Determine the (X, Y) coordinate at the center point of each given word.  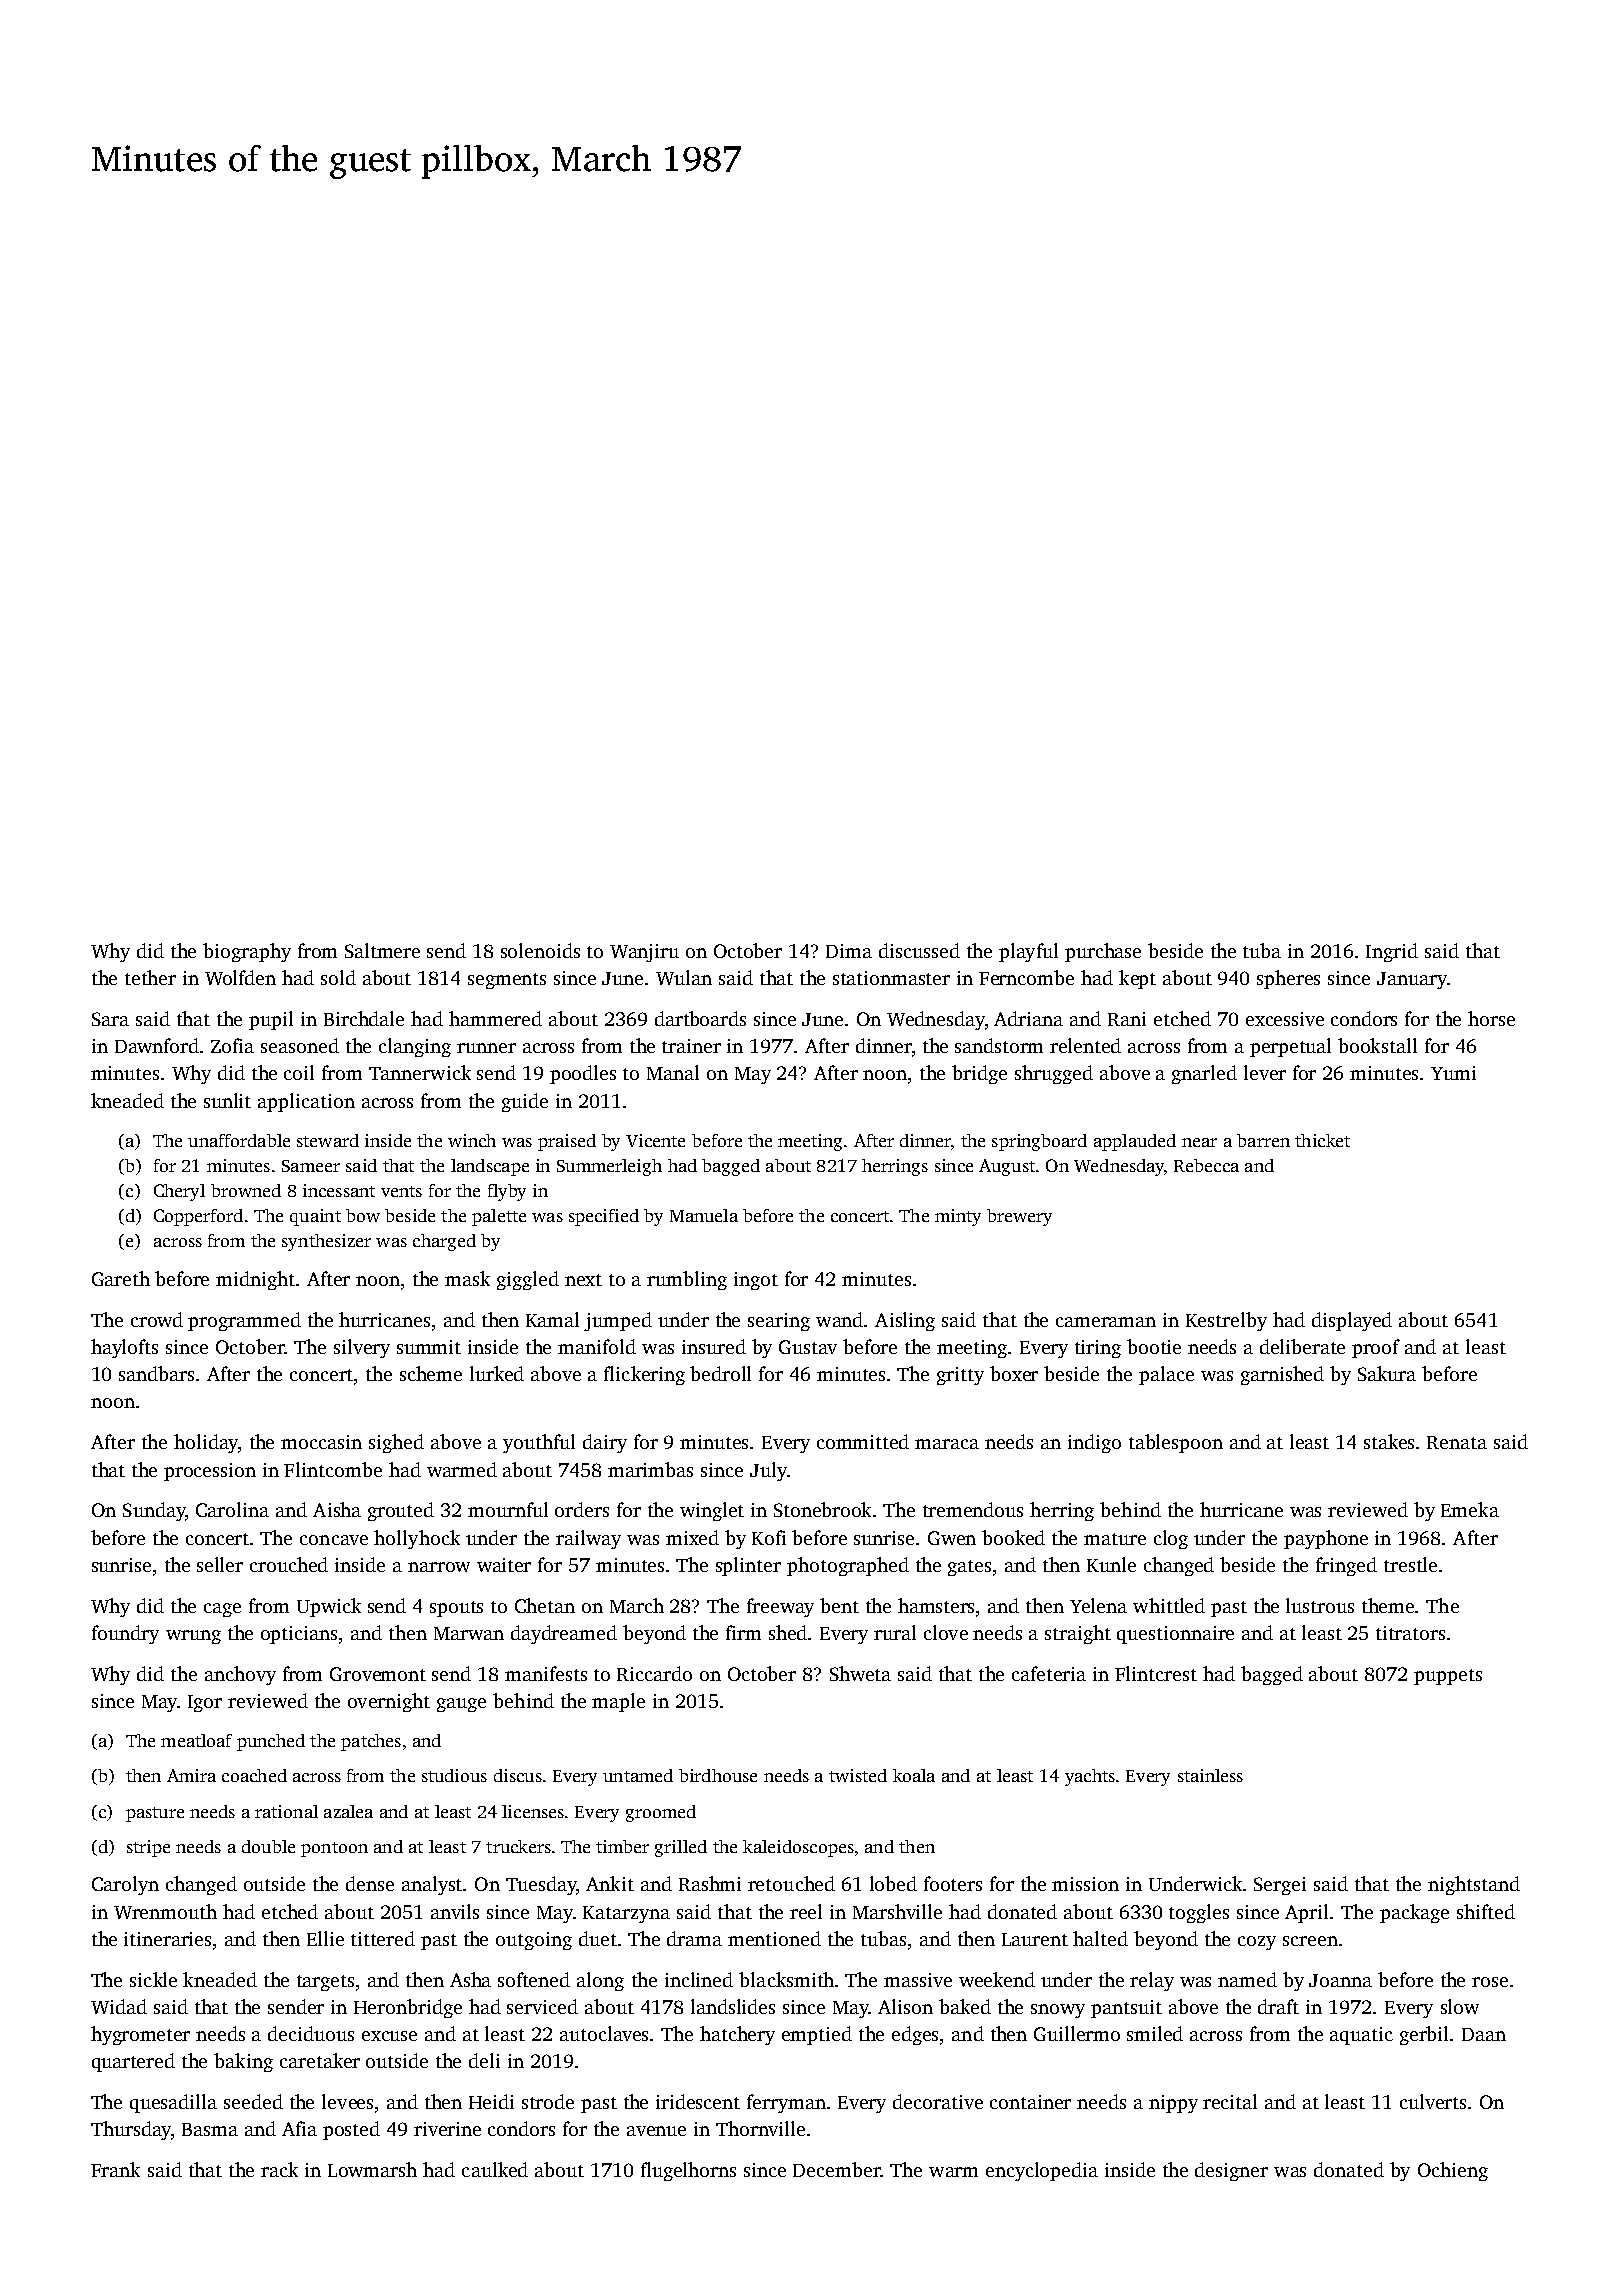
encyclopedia (1042, 2171)
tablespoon (1176, 1443)
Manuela (704, 1215)
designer (1231, 2171)
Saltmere (382, 950)
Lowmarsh (372, 2169)
